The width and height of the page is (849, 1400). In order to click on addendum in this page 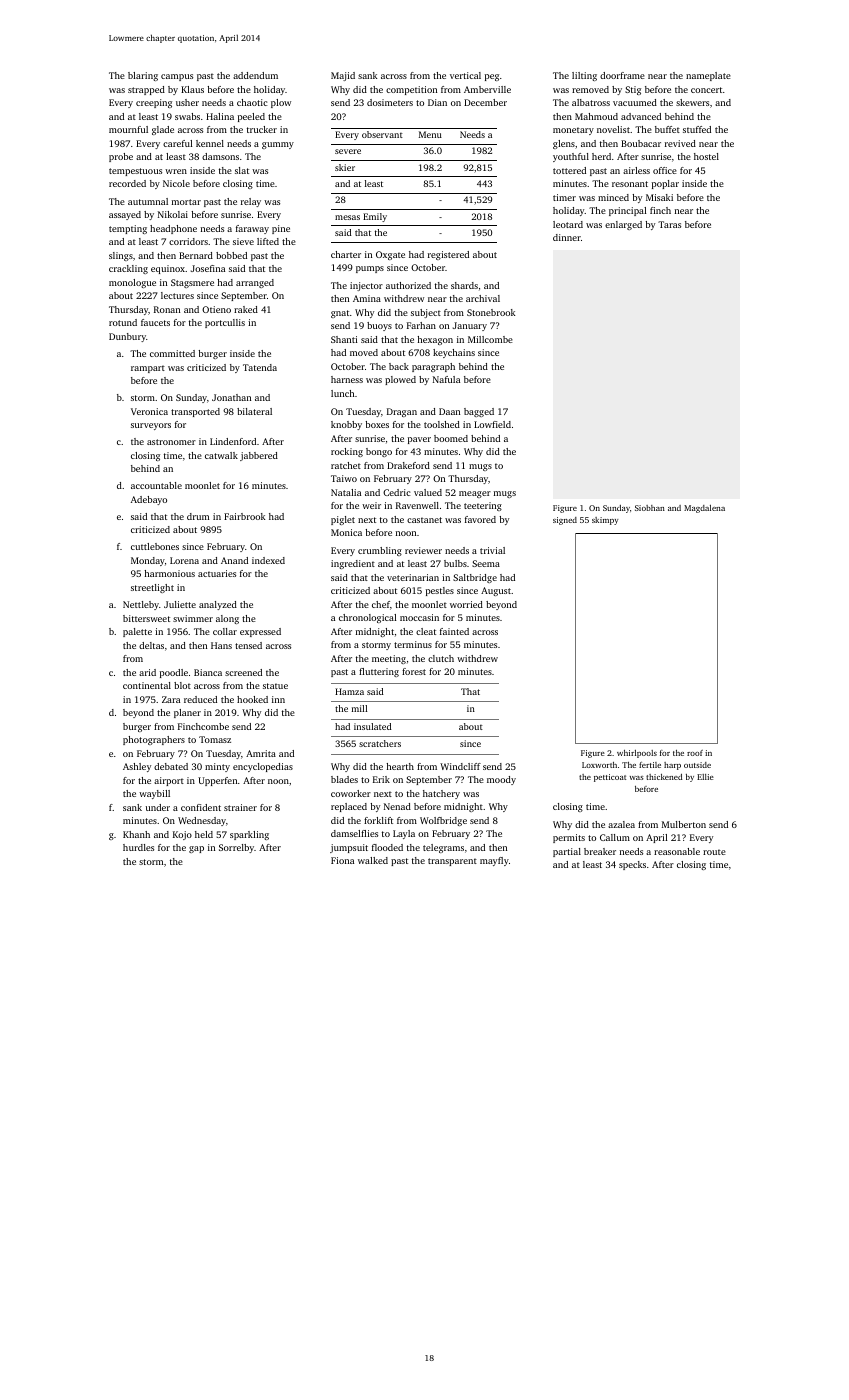, I will do `click(255, 75)`.
